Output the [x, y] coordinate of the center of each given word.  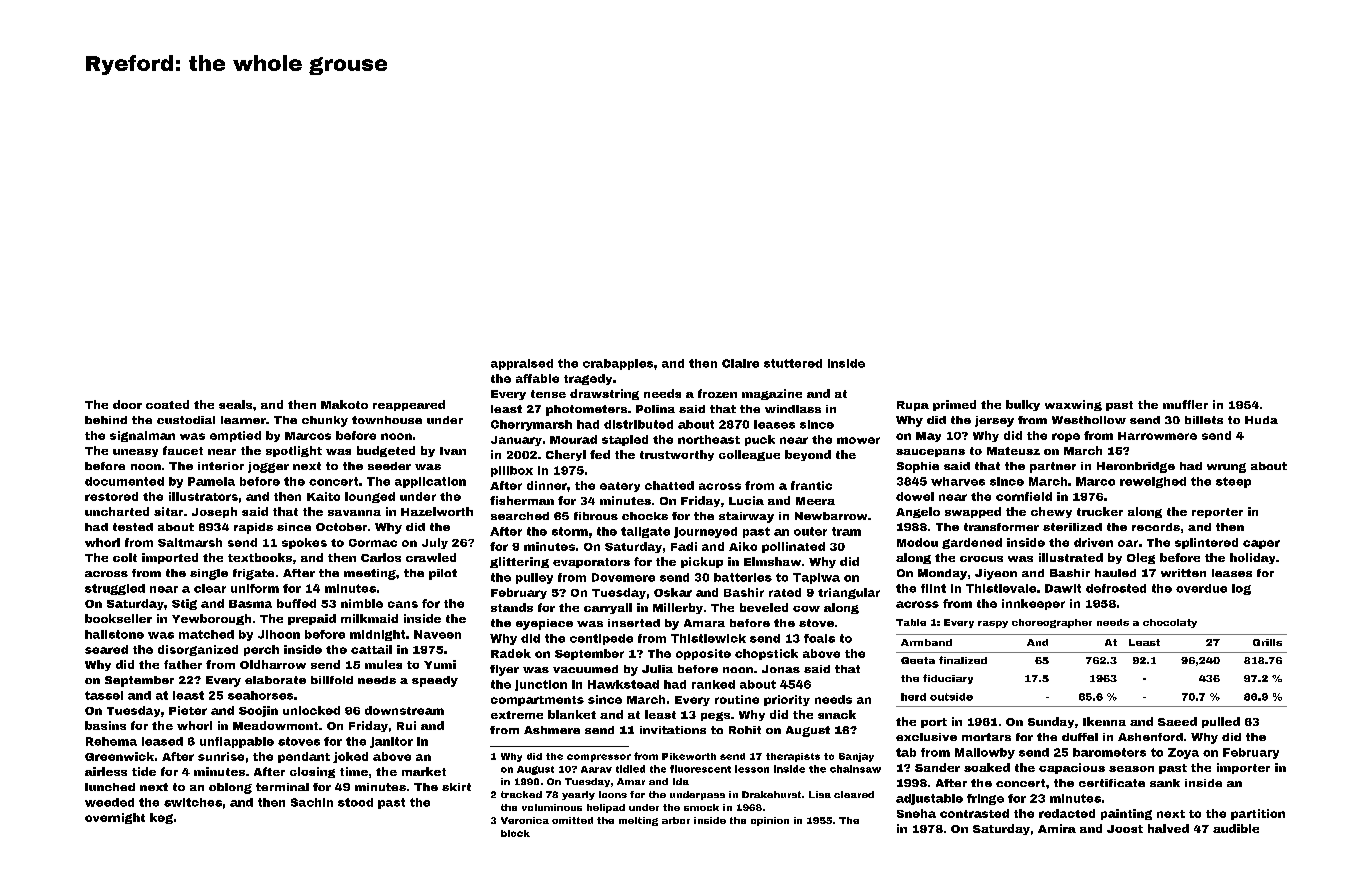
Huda [1261, 420]
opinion [770, 821]
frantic [811, 485]
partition [1258, 814]
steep [1233, 482]
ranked [713, 684]
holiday [1252, 558]
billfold [332, 680]
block [515, 833]
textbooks [260, 557]
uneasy [135, 453]
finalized [963, 660]
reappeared [409, 405]
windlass [793, 409]
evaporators [591, 563]
